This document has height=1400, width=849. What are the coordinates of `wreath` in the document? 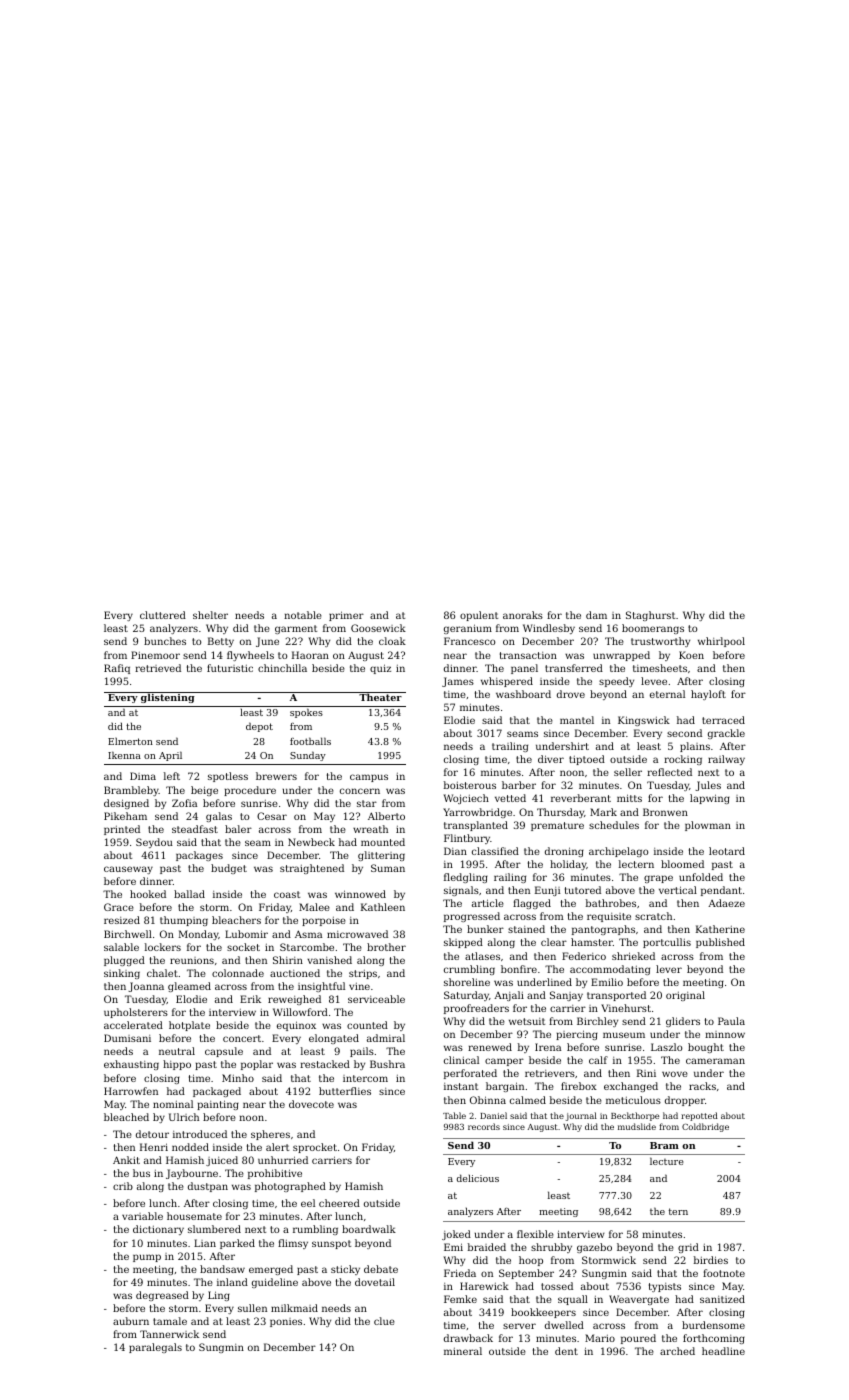 It's located at (370, 829).
